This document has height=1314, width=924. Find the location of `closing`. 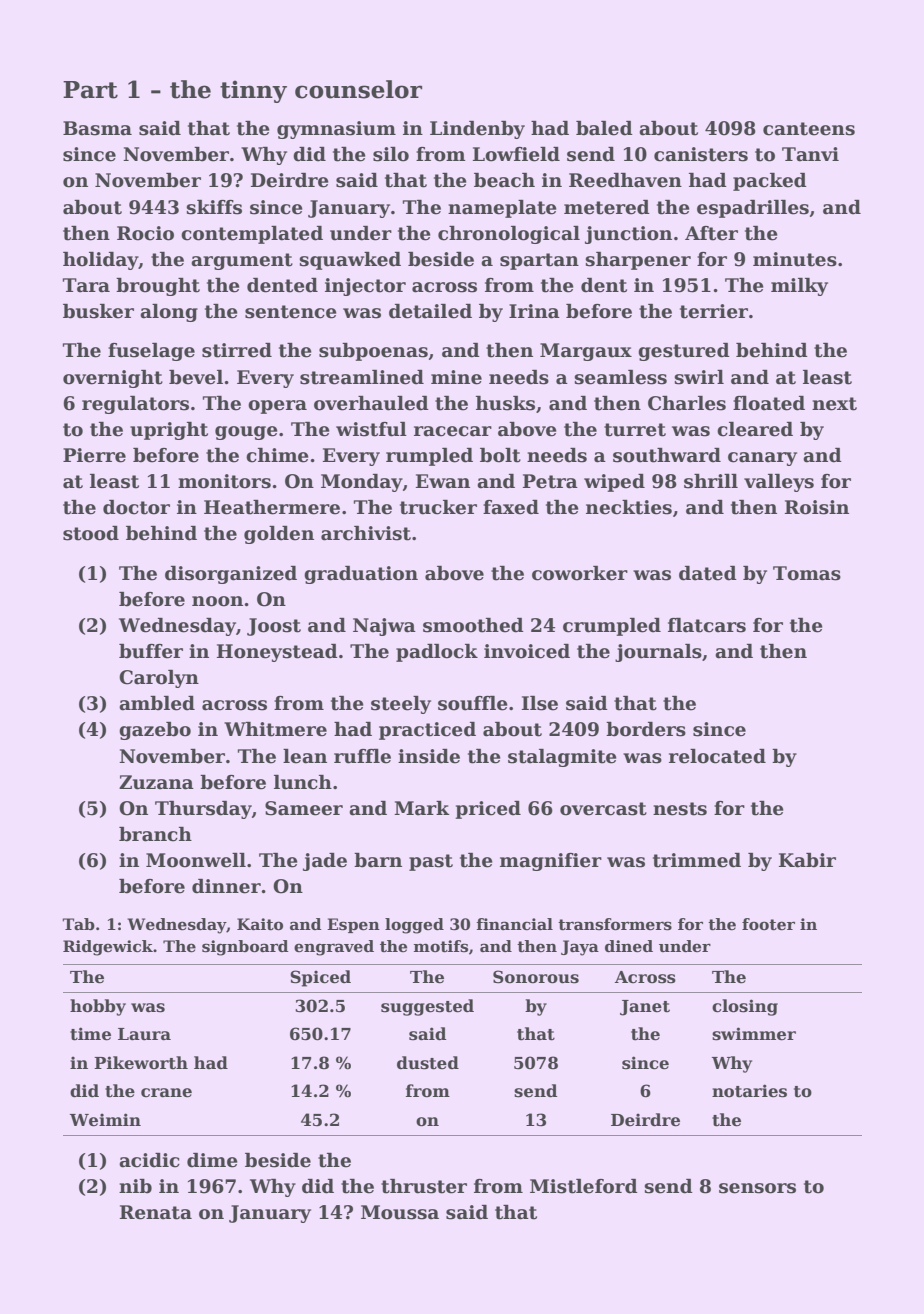

closing is located at coordinates (745, 1007).
